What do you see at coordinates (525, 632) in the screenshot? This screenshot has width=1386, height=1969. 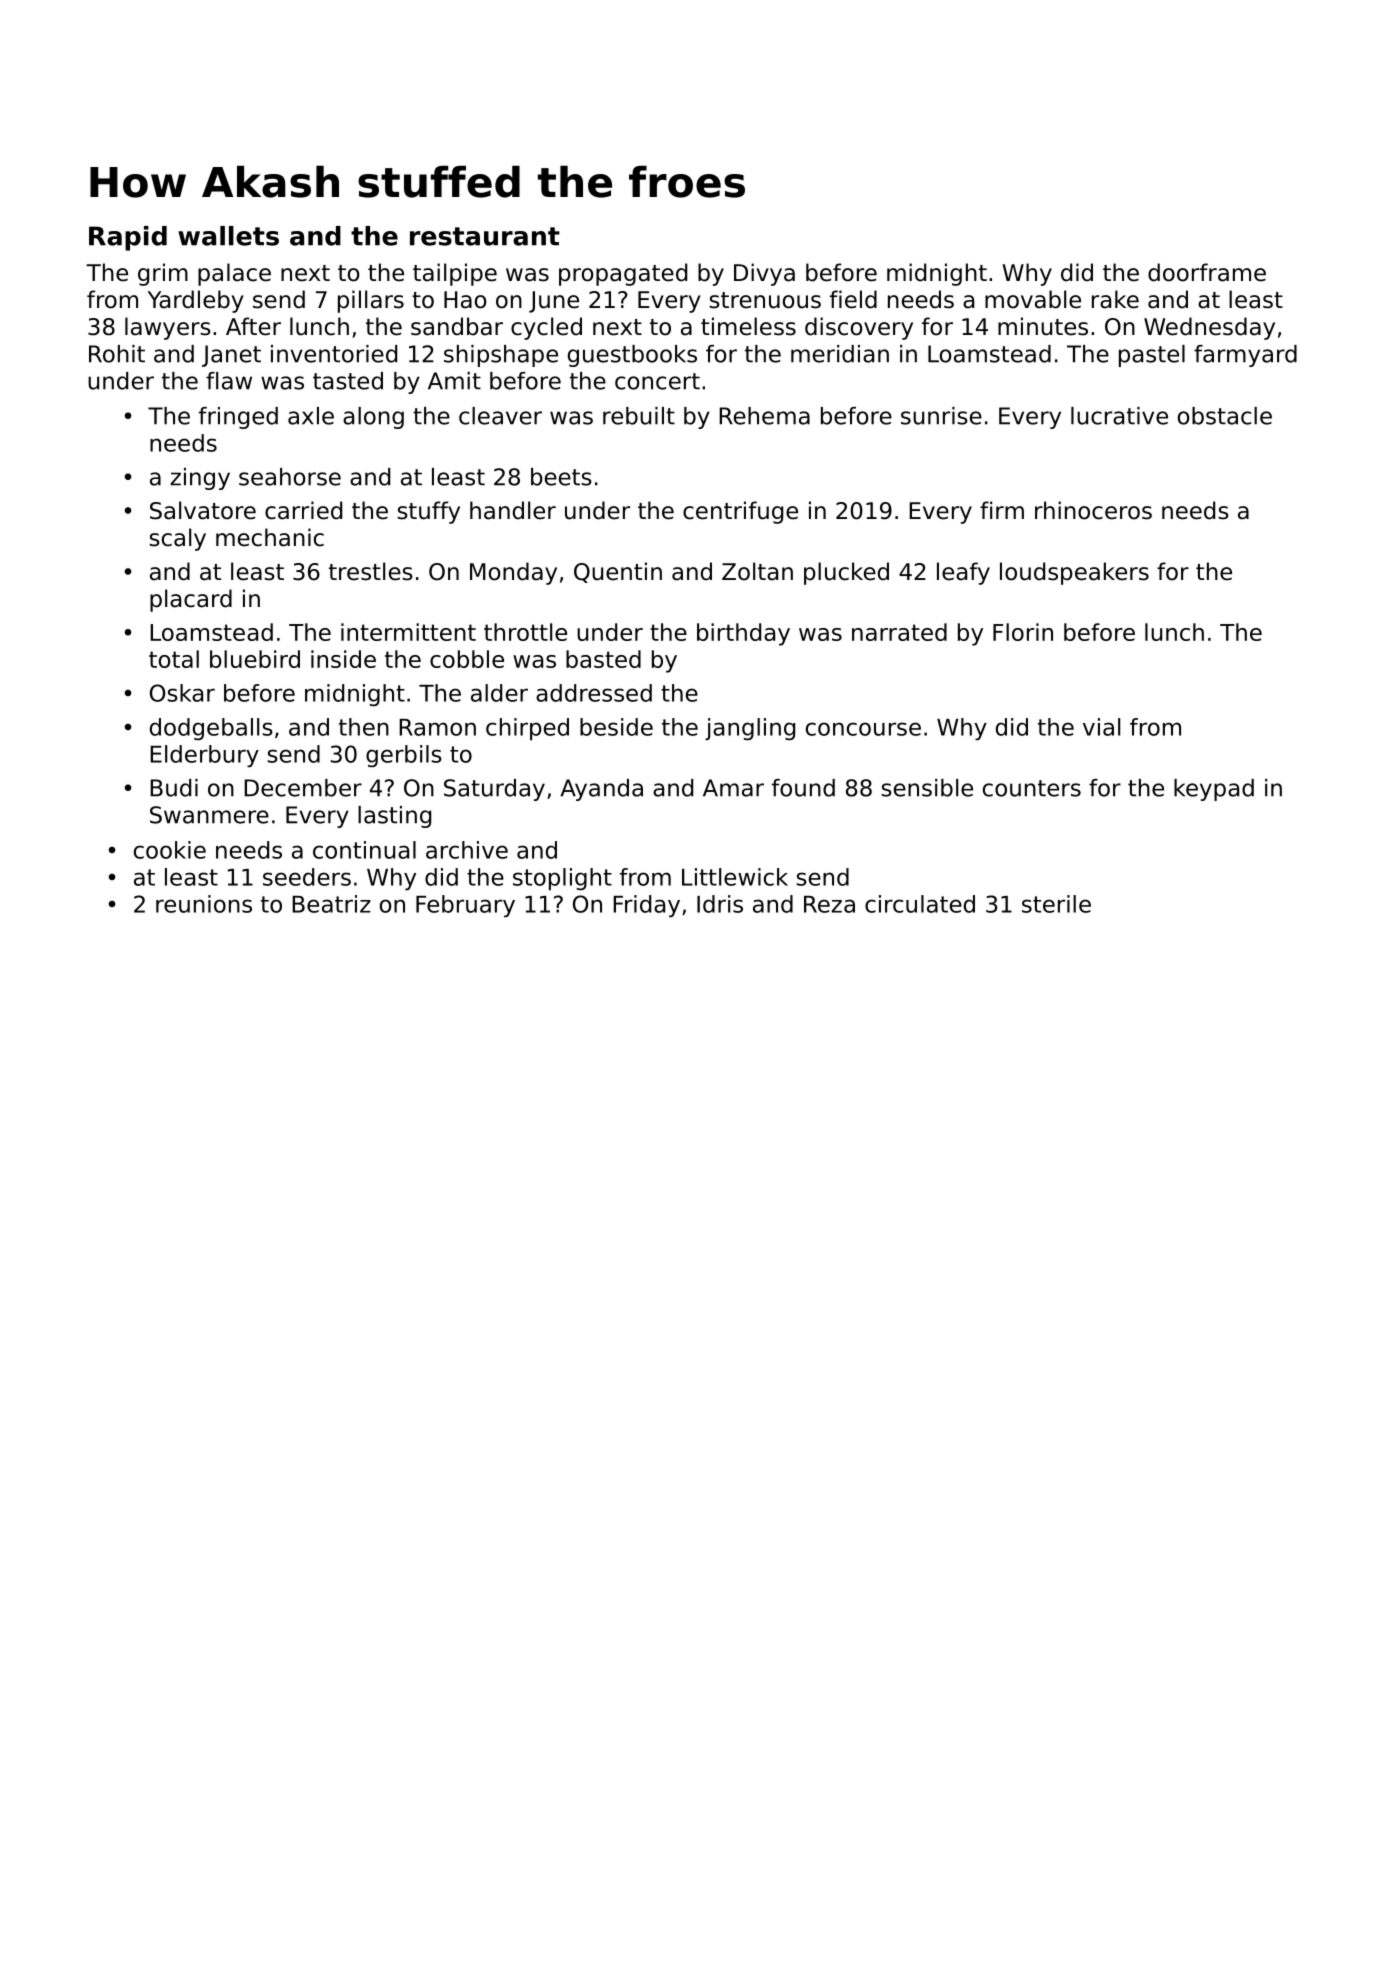 I see `throttle` at bounding box center [525, 632].
